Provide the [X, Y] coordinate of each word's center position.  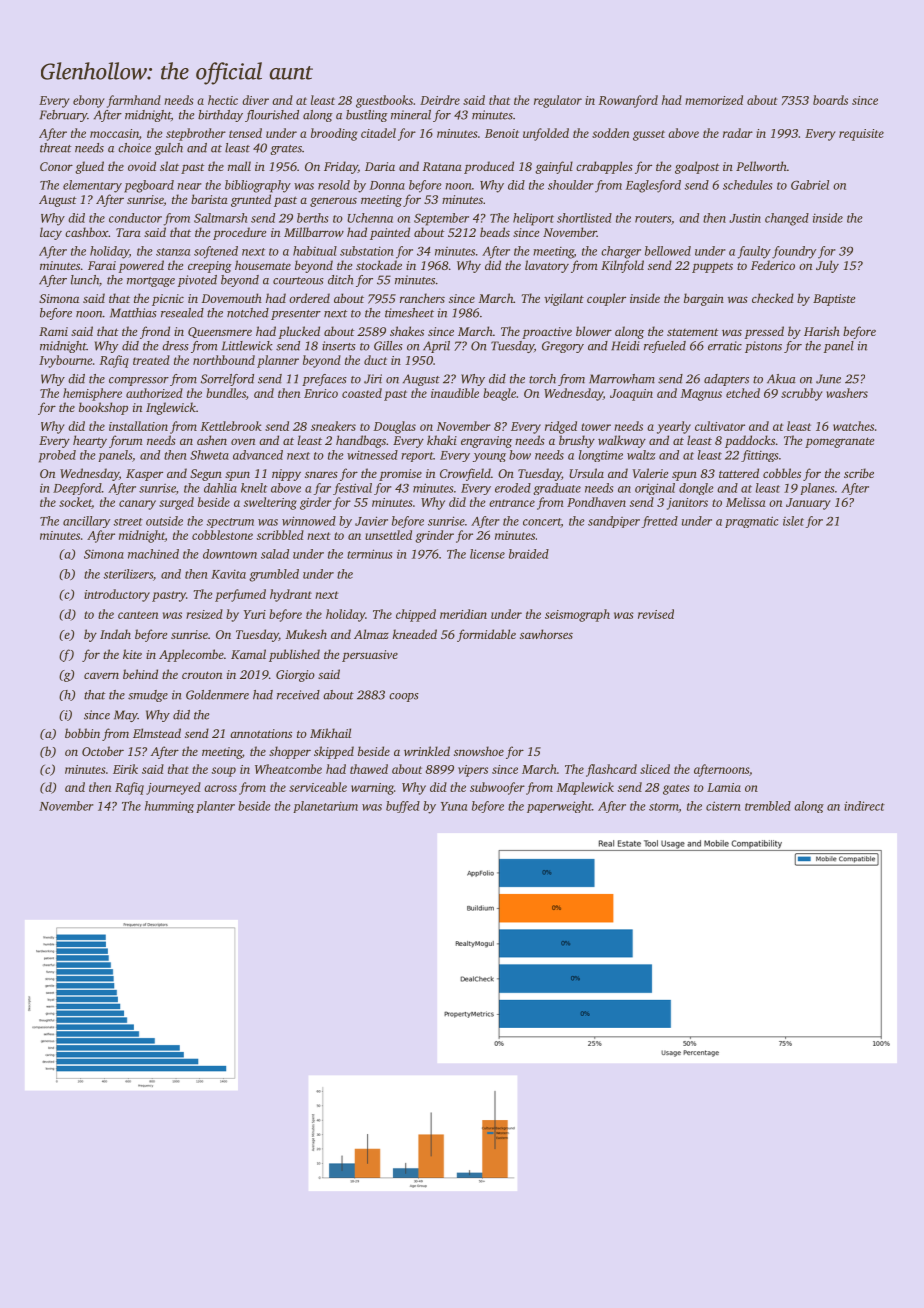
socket [75, 503]
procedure [239, 233]
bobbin [82, 733]
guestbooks [384, 101]
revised [656, 614]
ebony [89, 101]
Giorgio [295, 676]
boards [830, 100]
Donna [387, 185]
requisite [861, 135]
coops [404, 697]
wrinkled [427, 751]
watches [853, 426]
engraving [486, 442]
